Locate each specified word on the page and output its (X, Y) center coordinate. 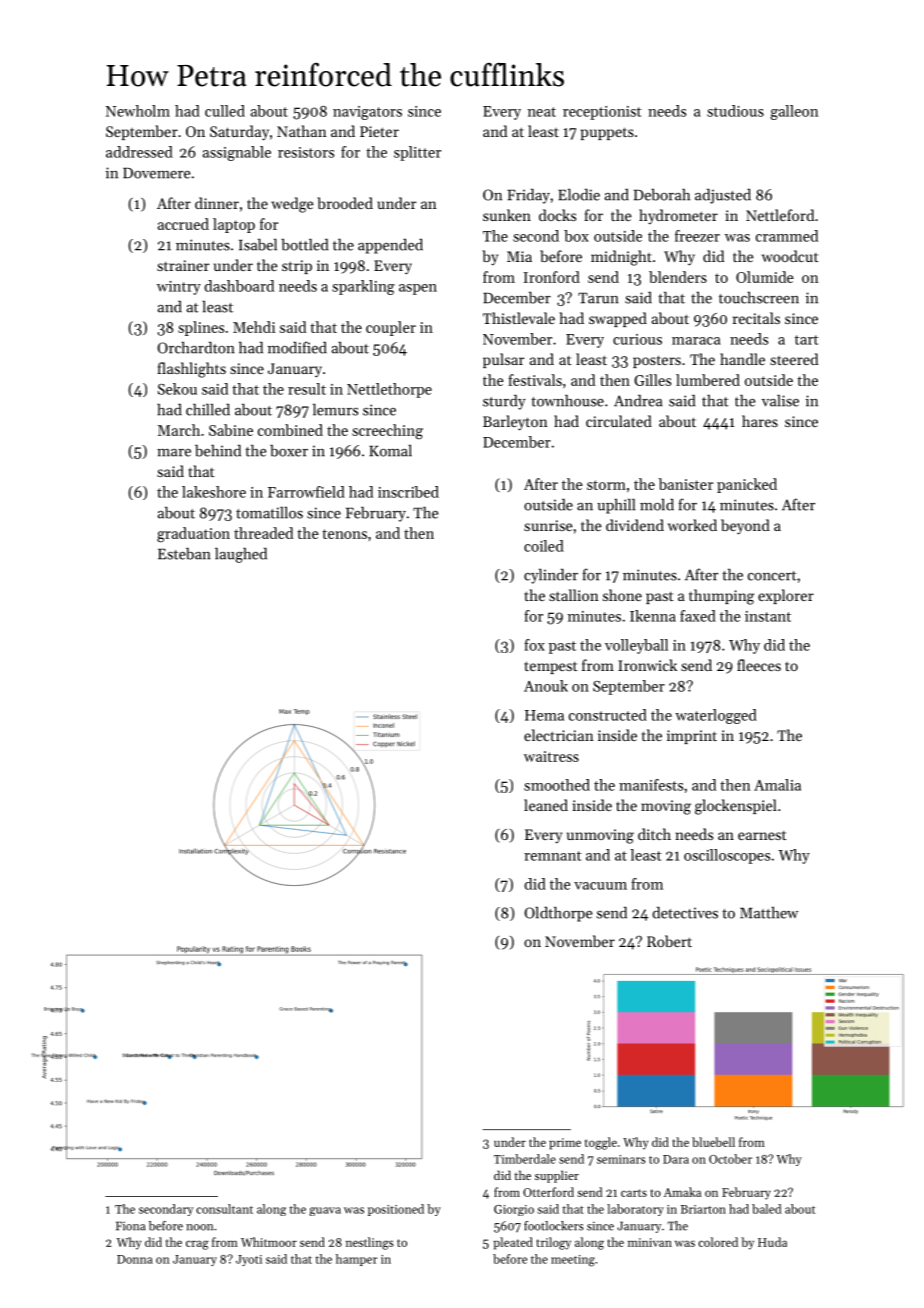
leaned (546, 805)
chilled (208, 409)
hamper (356, 1260)
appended (390, 246)
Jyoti (249, 1260)
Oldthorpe (558, 914)
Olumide (765, 277)
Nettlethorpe (389, 390)
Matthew (769, 913)
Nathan (302, 131)
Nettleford (780, 215)
